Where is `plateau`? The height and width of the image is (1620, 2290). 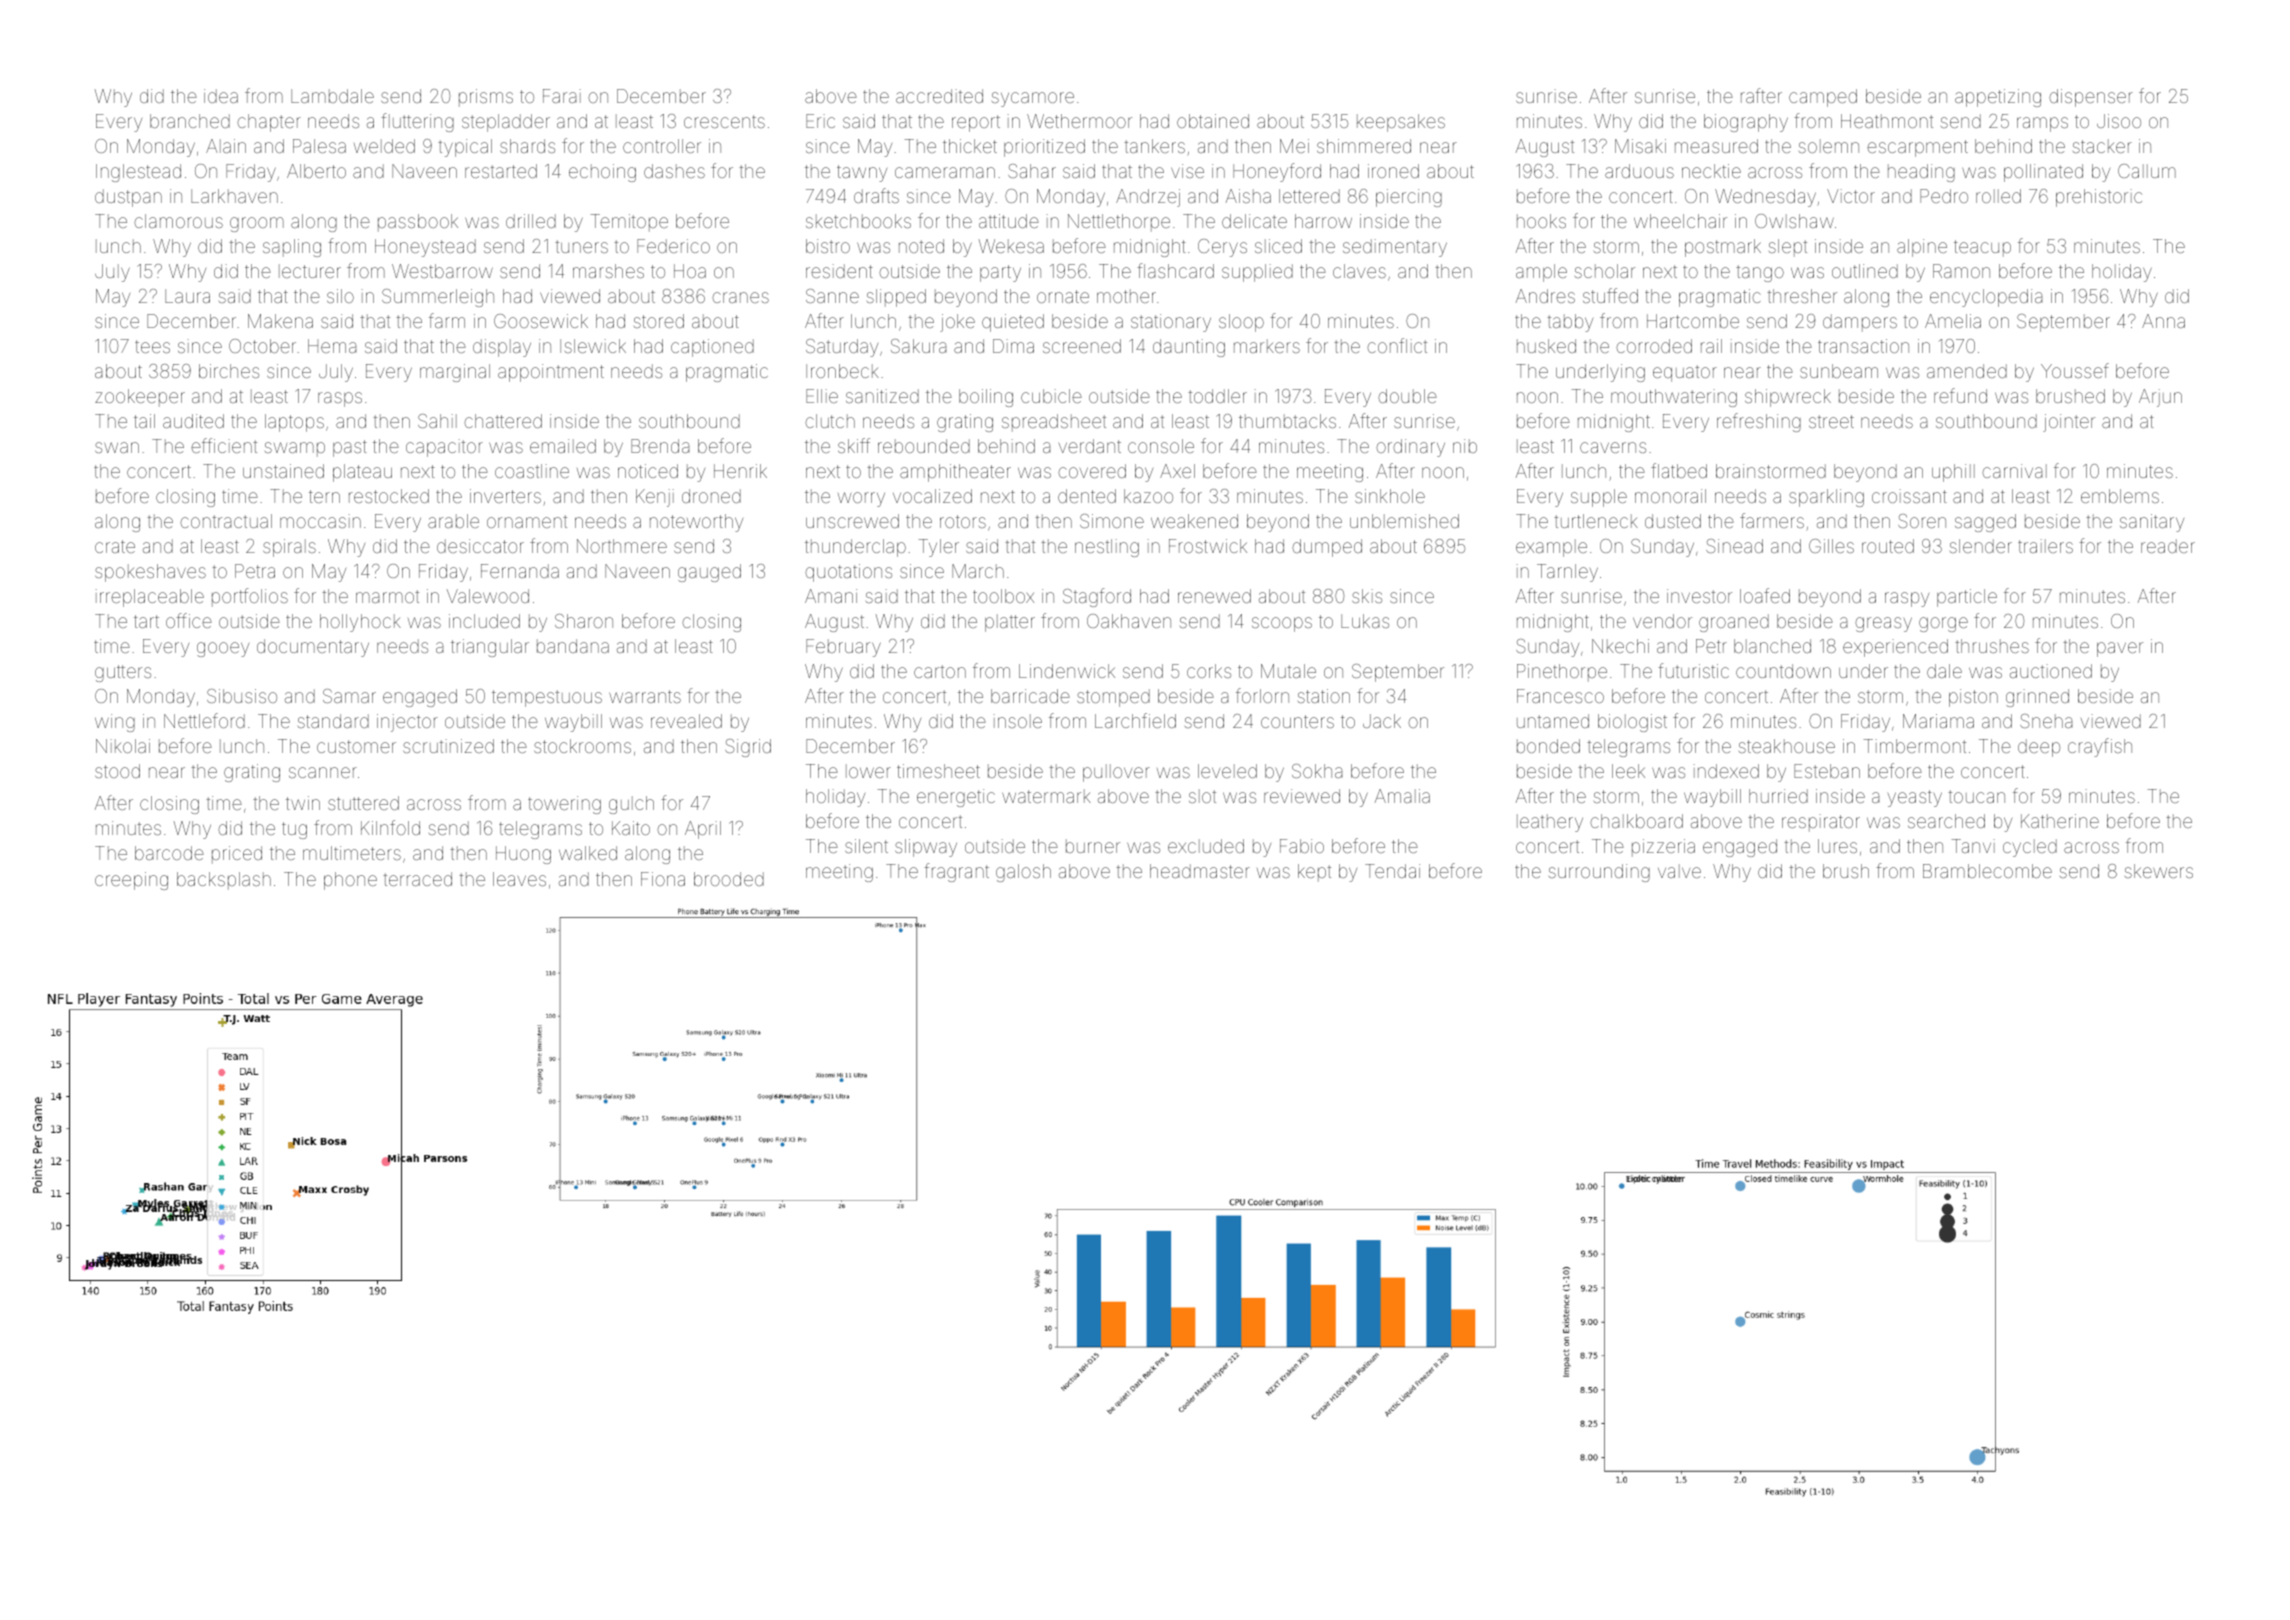 plateau is located at coordinates (362, 473).
